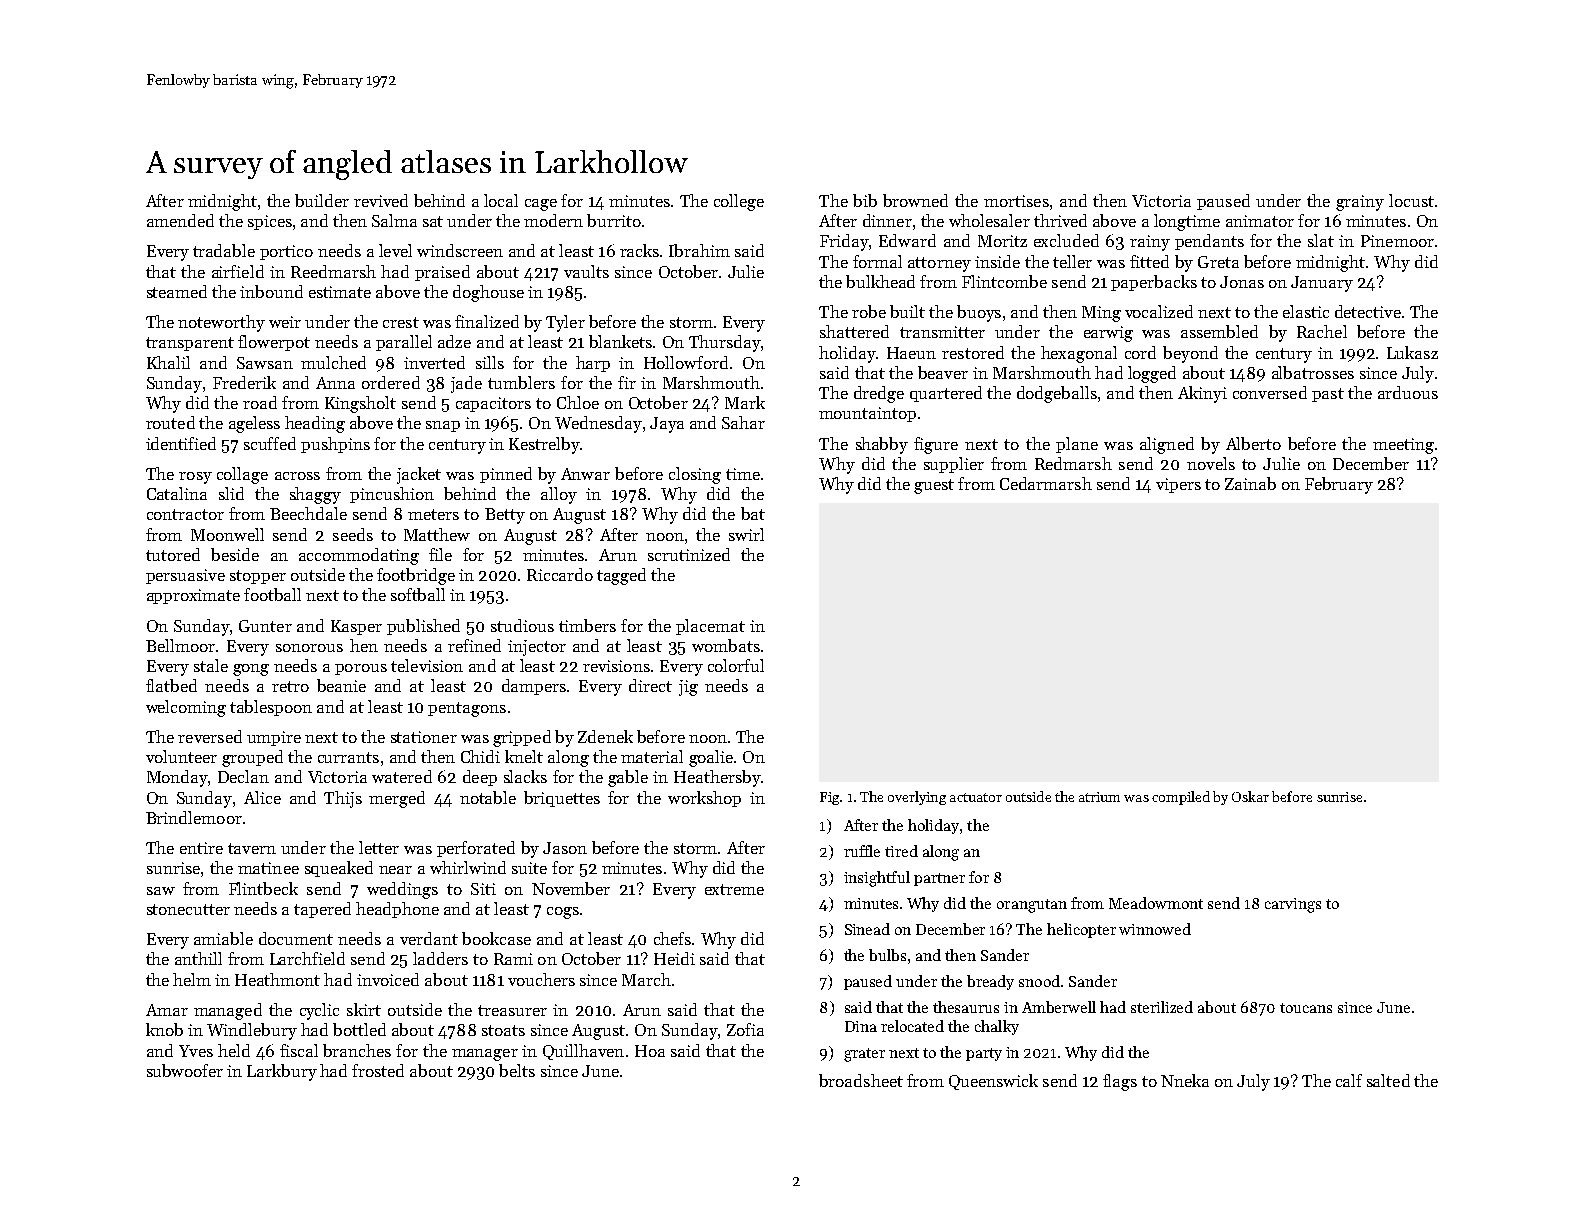 Image resolution: width=1584 pixels, height=1224 pixels. What do you see at coordinates (587, 625) in the document?
I see `timbers` at bounding box center [587, 625].
